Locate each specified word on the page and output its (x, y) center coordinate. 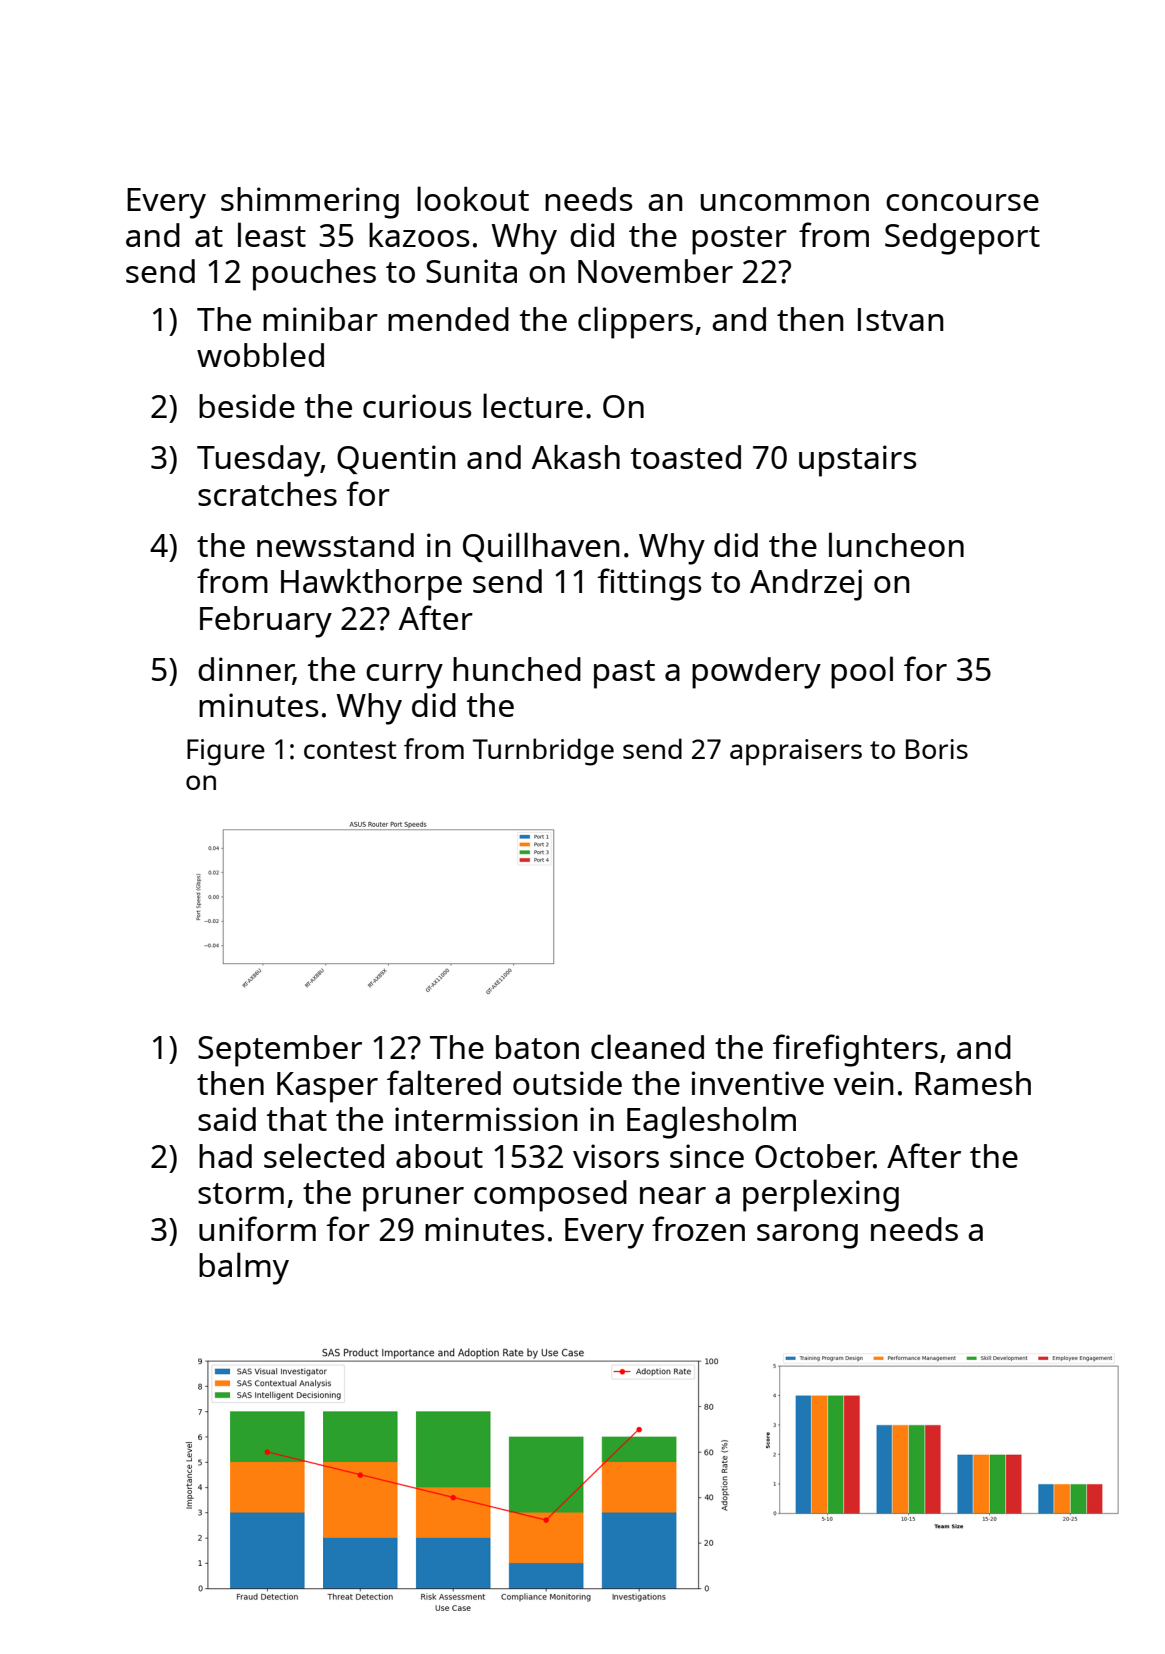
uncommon (785, 202)
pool (862, 672)
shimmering (310, 203)
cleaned (647, 1046)
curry (404, 676)
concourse (962, 202)
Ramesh (973, 1083)
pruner (413, 1199)
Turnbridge (543, 752)
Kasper (327, 1087)
